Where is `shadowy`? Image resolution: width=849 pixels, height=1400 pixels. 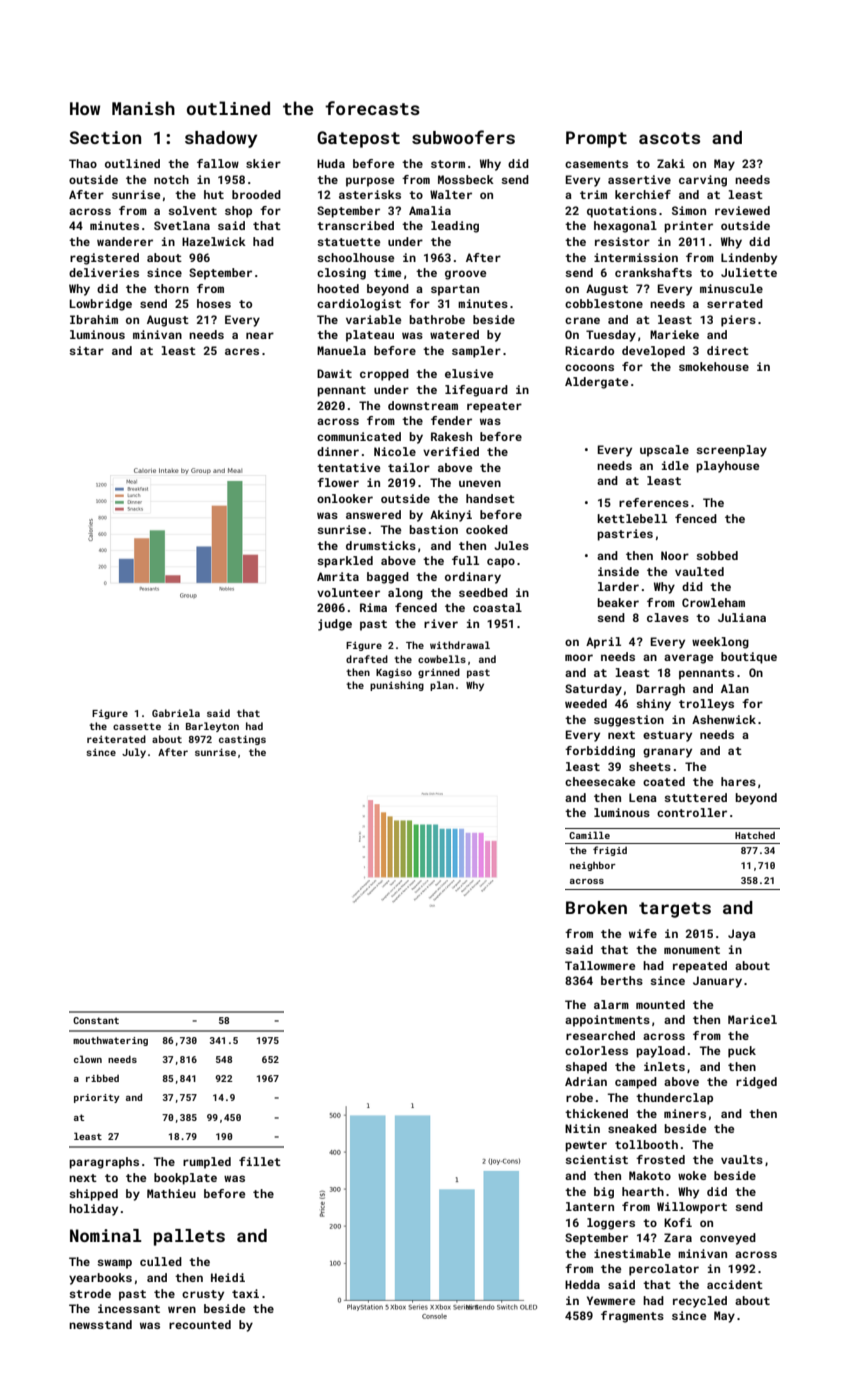
shadowy is located at coordinates (221, 139).
